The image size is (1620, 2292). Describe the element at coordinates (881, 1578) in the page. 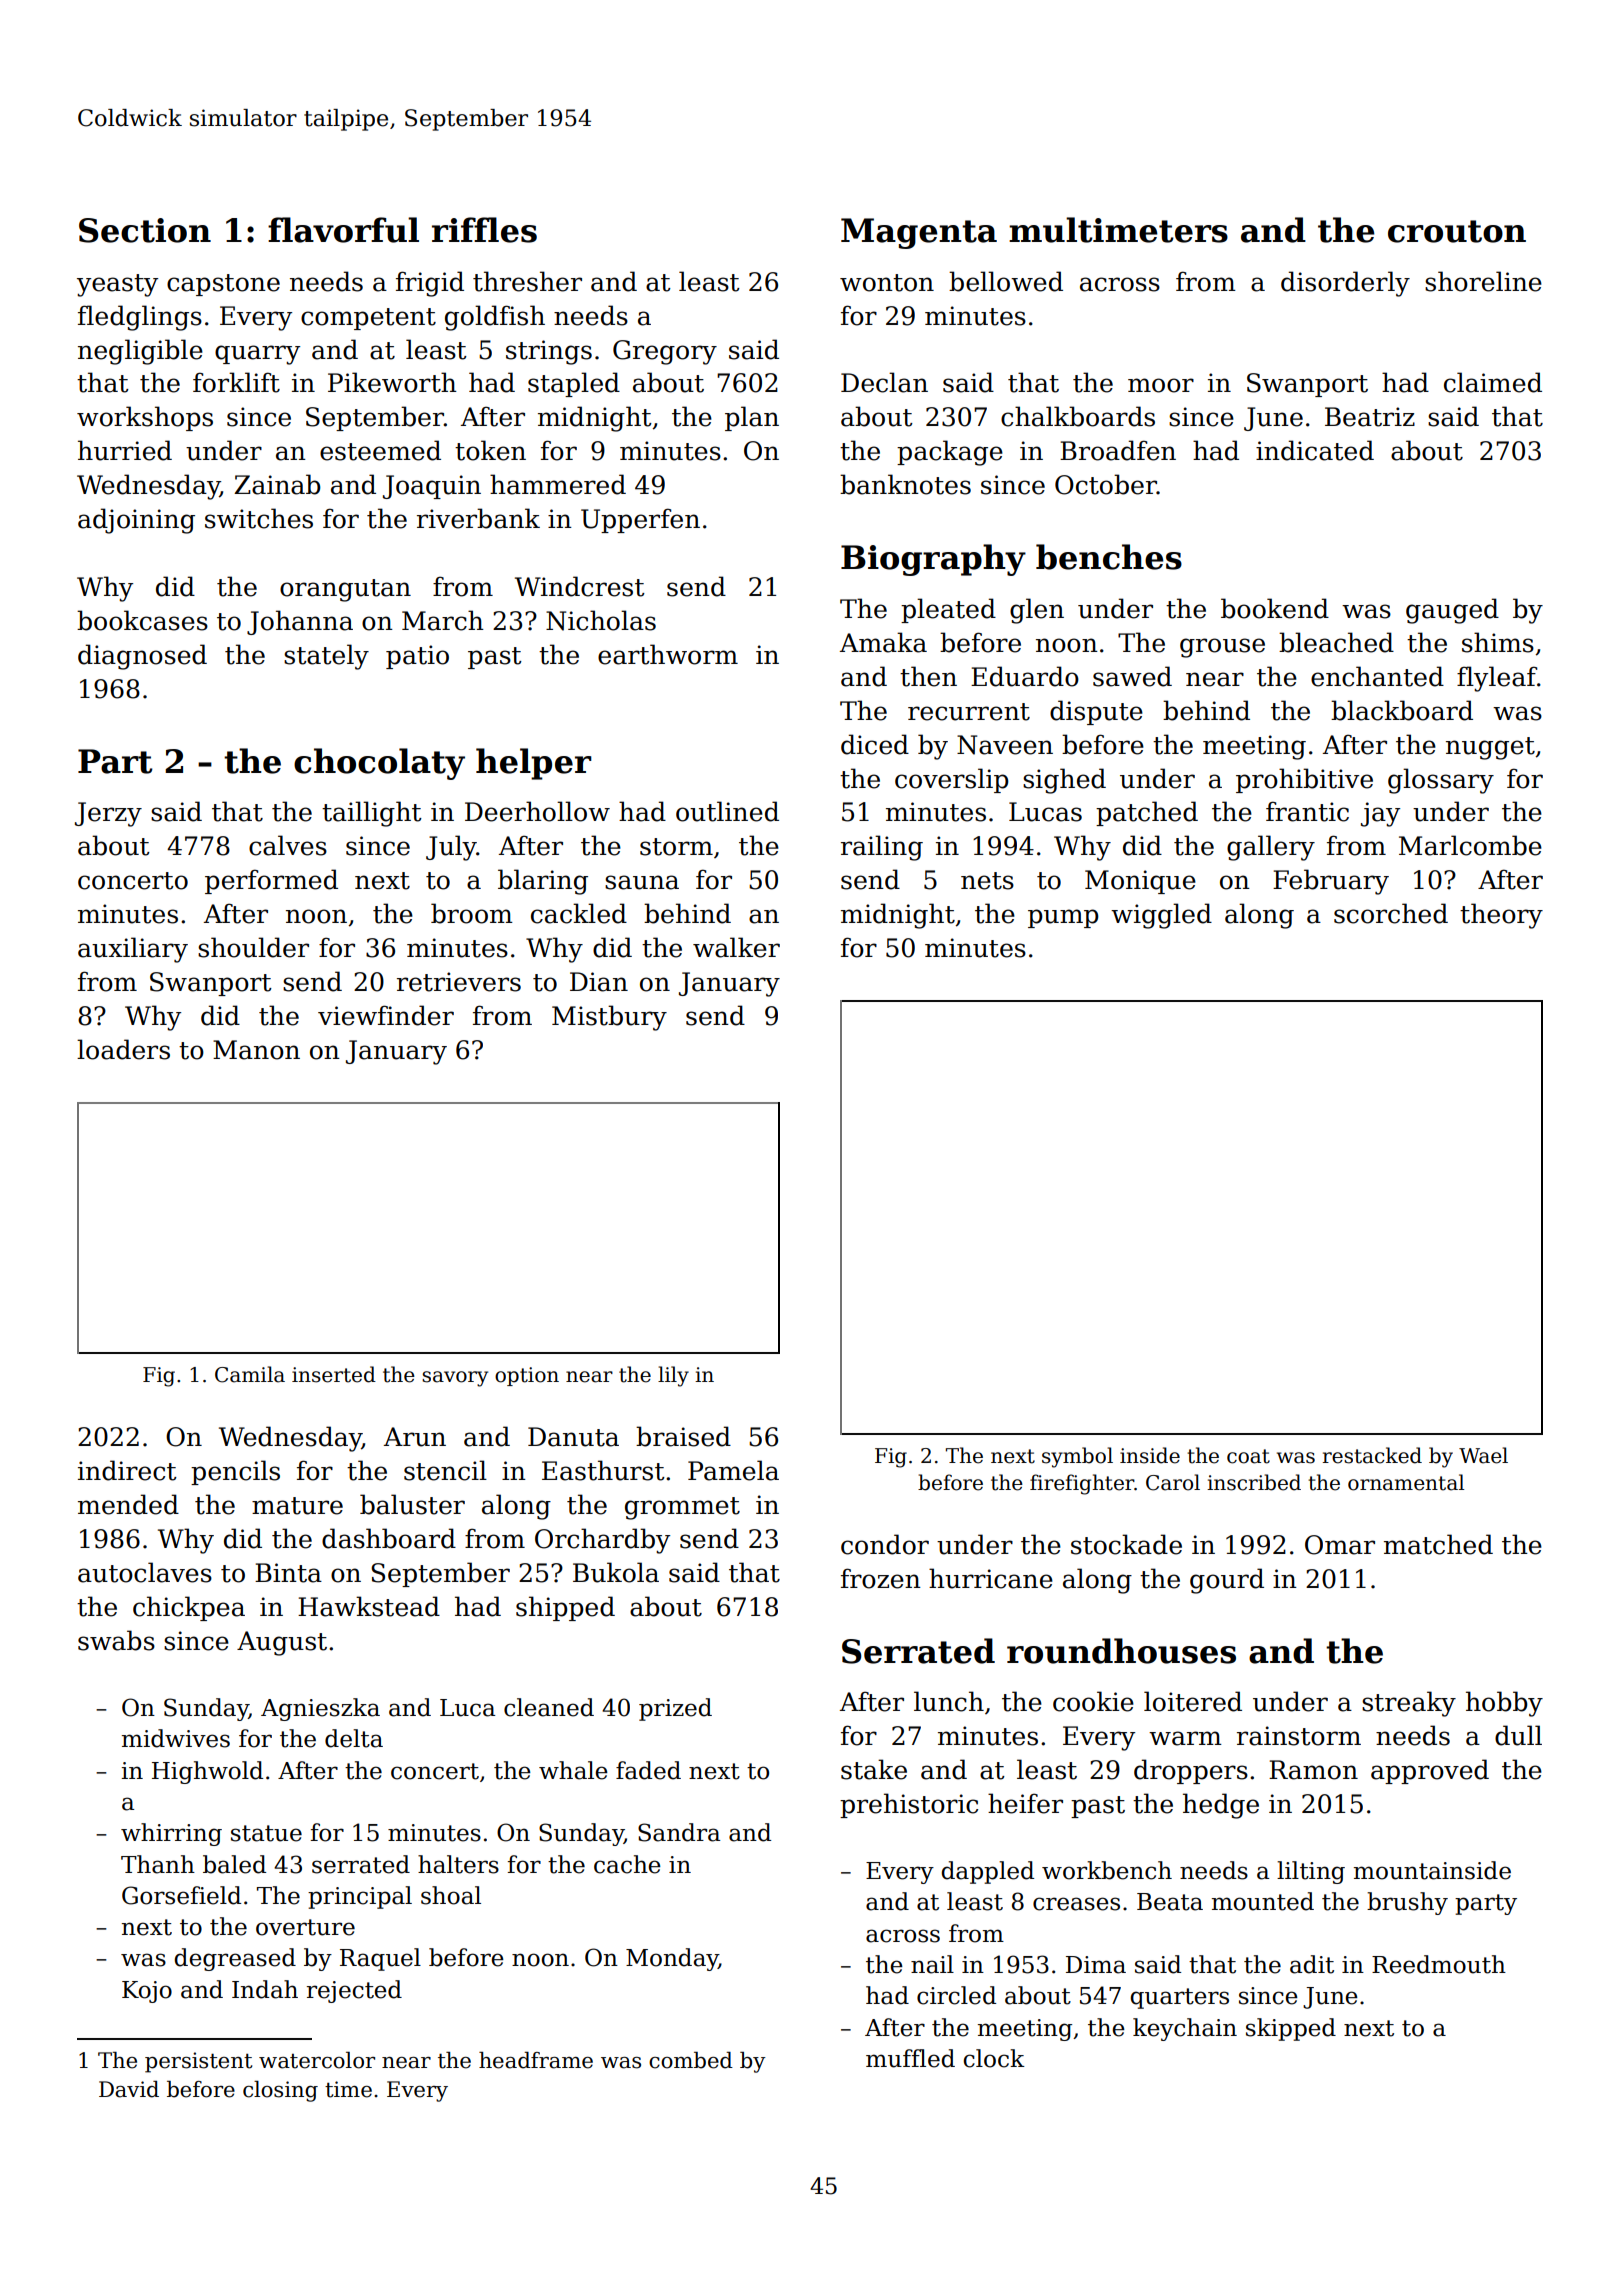

I see `frozen` at that location.
